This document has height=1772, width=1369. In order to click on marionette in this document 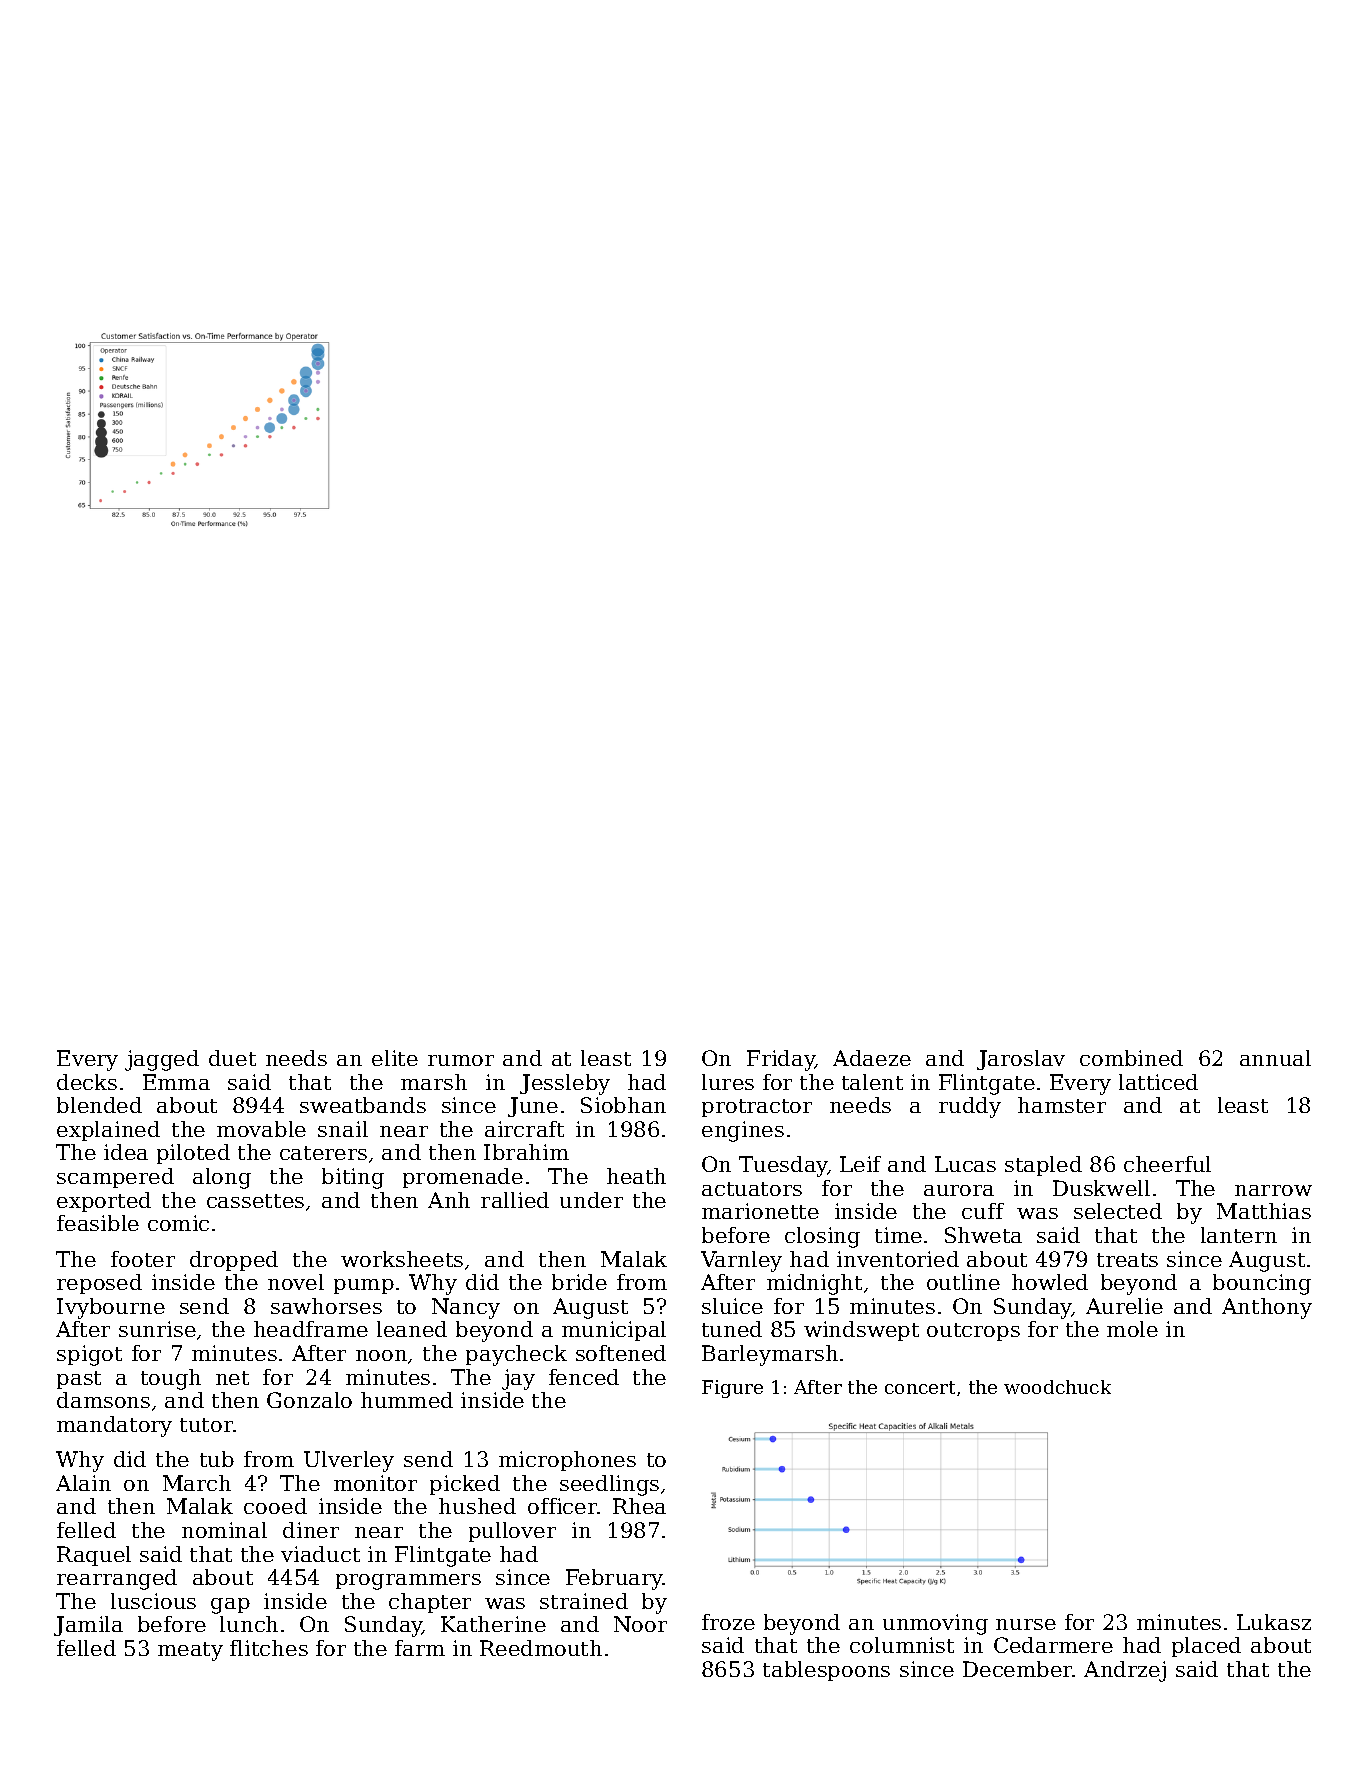, I will do `click(760, 1211)`.
